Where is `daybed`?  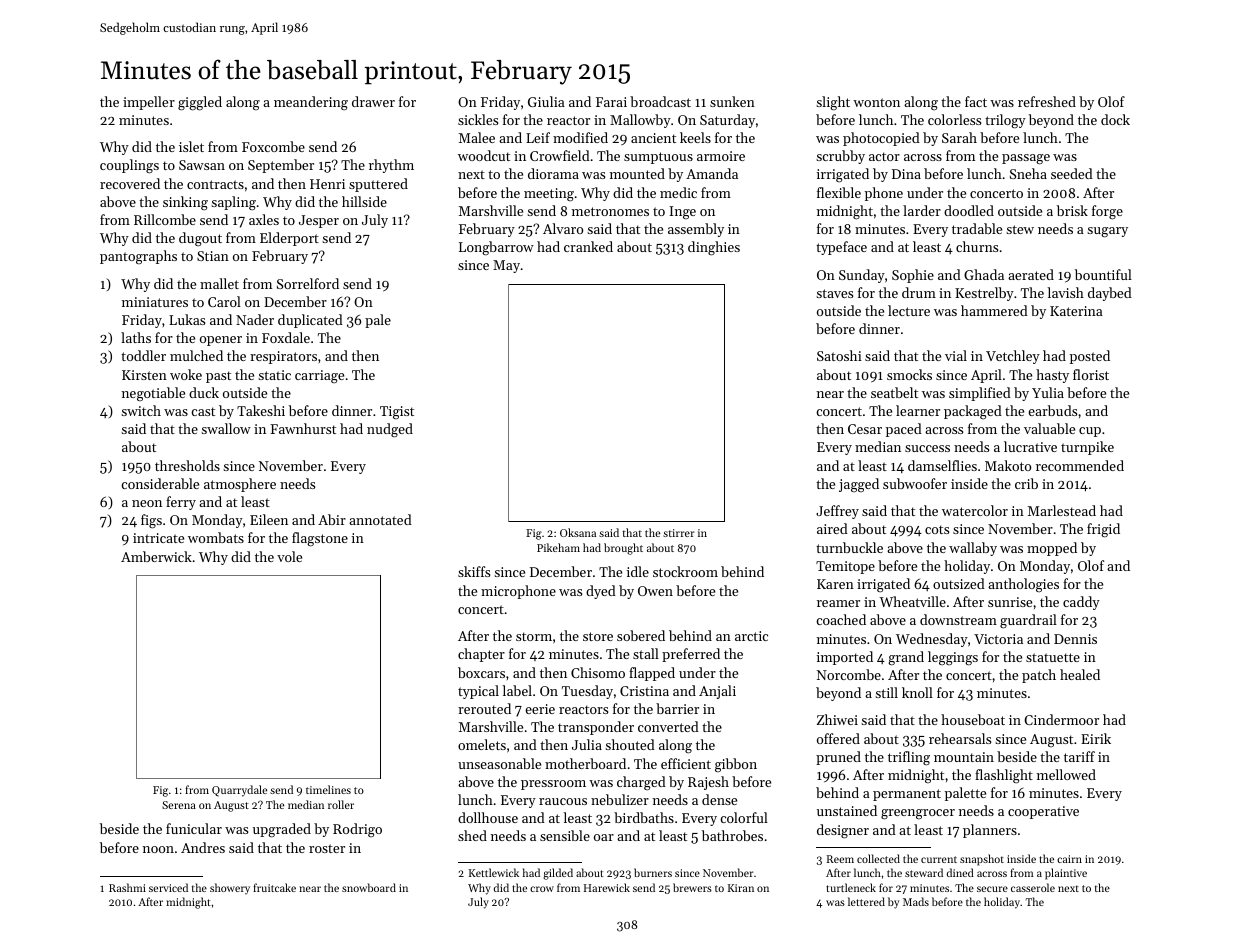
daybed is located at coordinates (1110, 294).
